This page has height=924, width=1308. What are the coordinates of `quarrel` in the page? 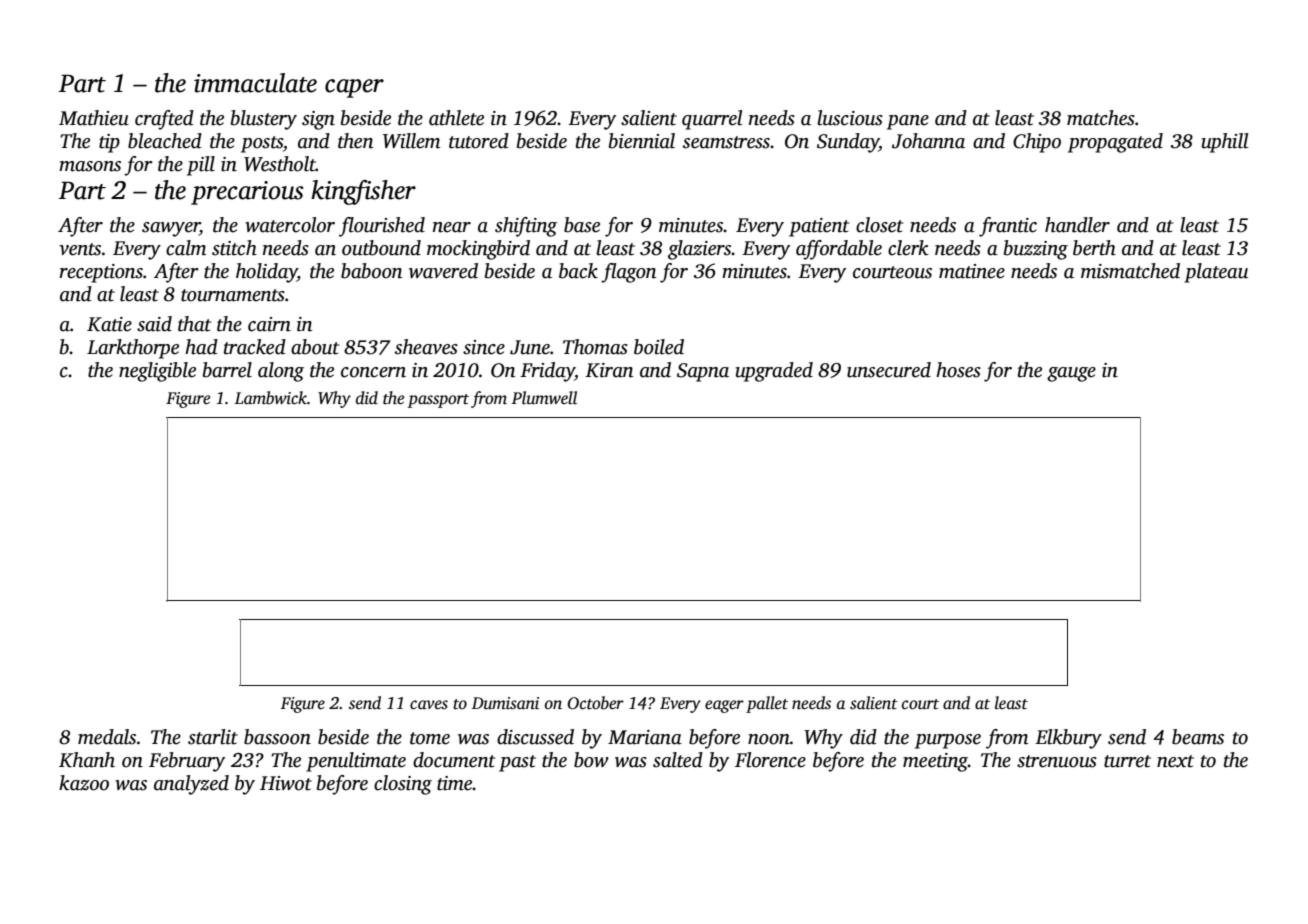 It's located at (712, 120).
